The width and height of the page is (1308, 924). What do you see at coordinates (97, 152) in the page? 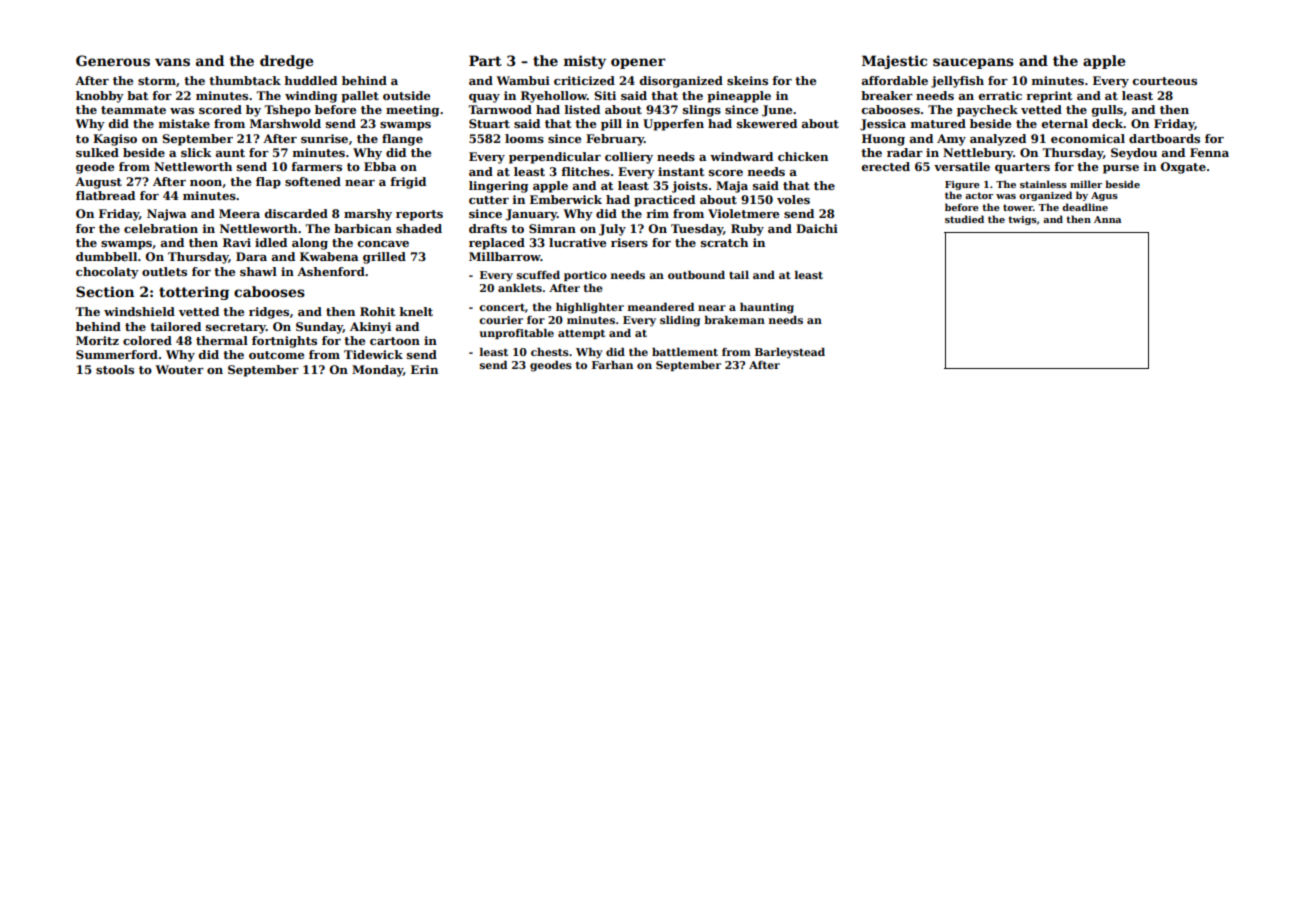
I see `sulked` at bounding box center [97, 152].
